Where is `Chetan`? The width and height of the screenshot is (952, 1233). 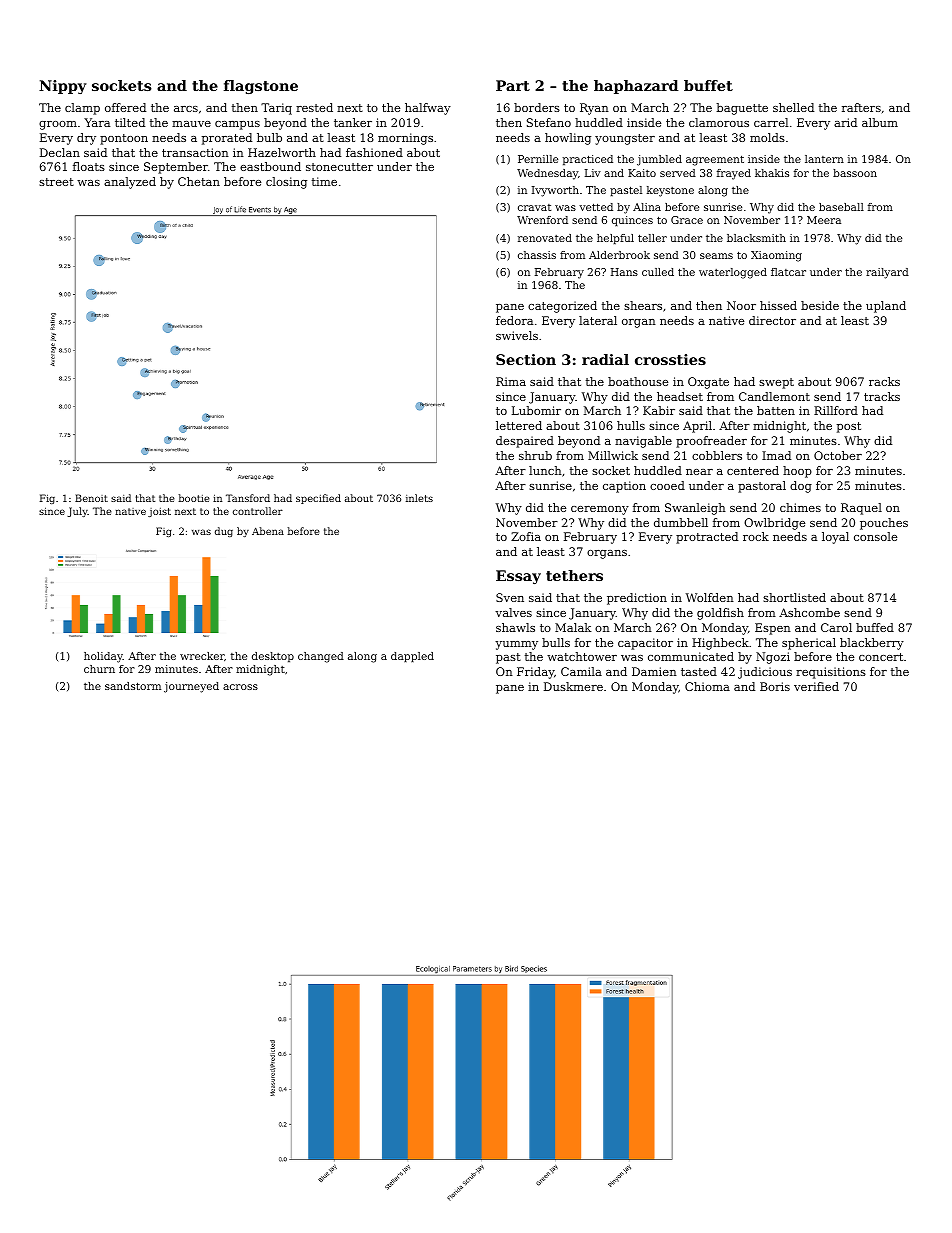
Chetan is located at coordinates (199, 181).
